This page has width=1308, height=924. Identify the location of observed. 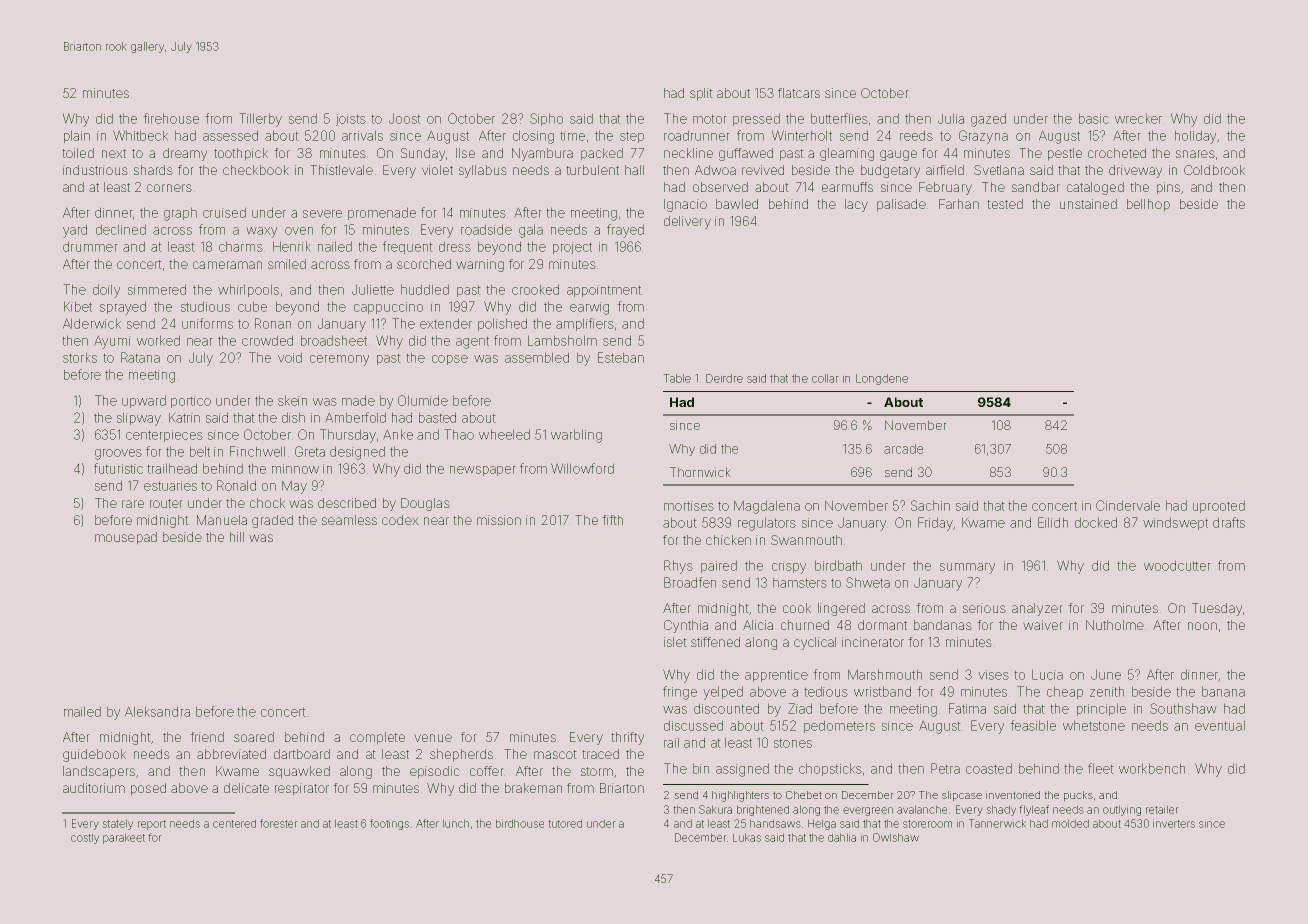
(720, 187).
